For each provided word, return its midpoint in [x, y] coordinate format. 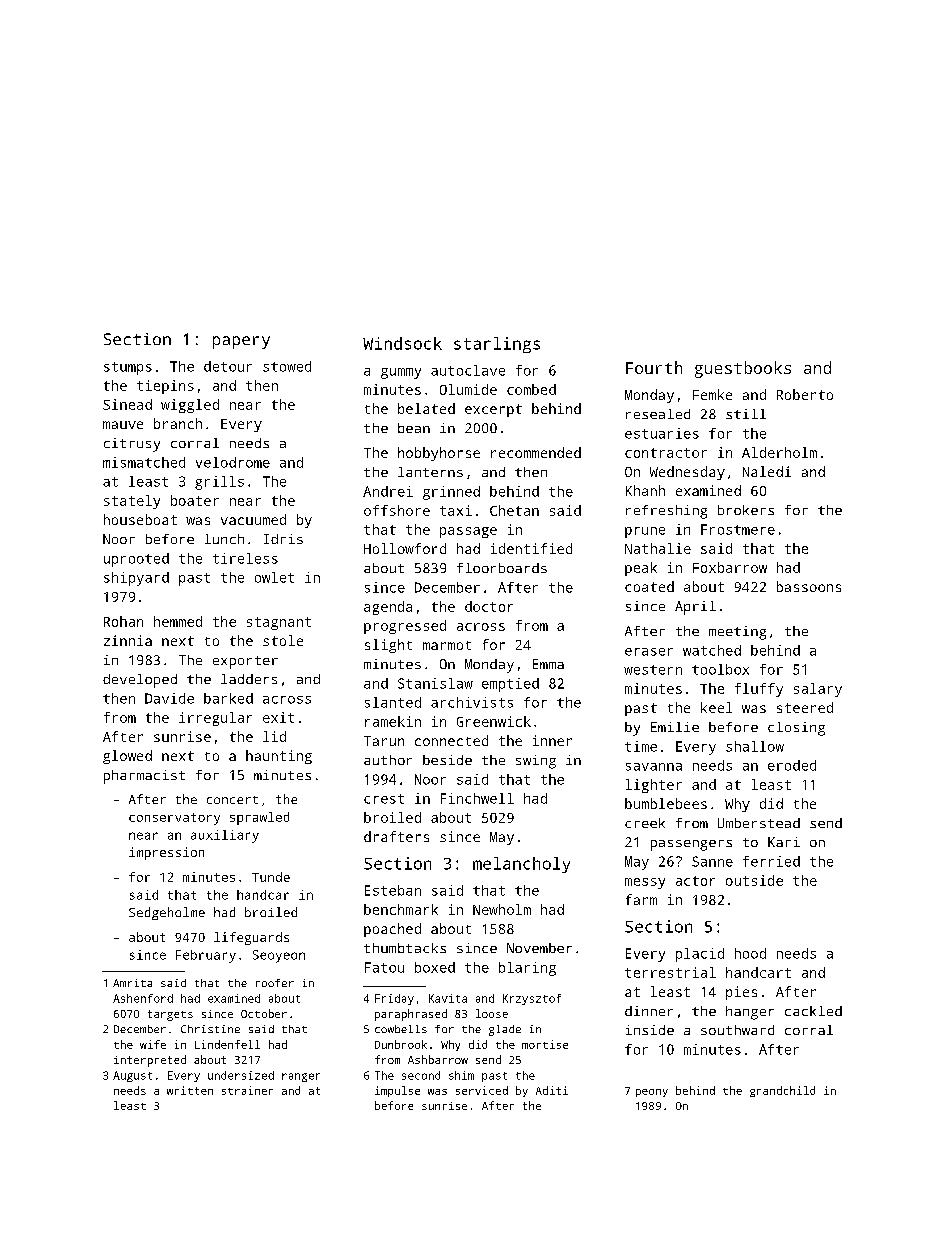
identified [531, 548]
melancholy [521, 865]
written [190, 1090]
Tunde [271, 877]
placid [700, 955]
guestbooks [743, 369]
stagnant [279, 623]
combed [531, 389]
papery [241, 342]
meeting [737, 633]
